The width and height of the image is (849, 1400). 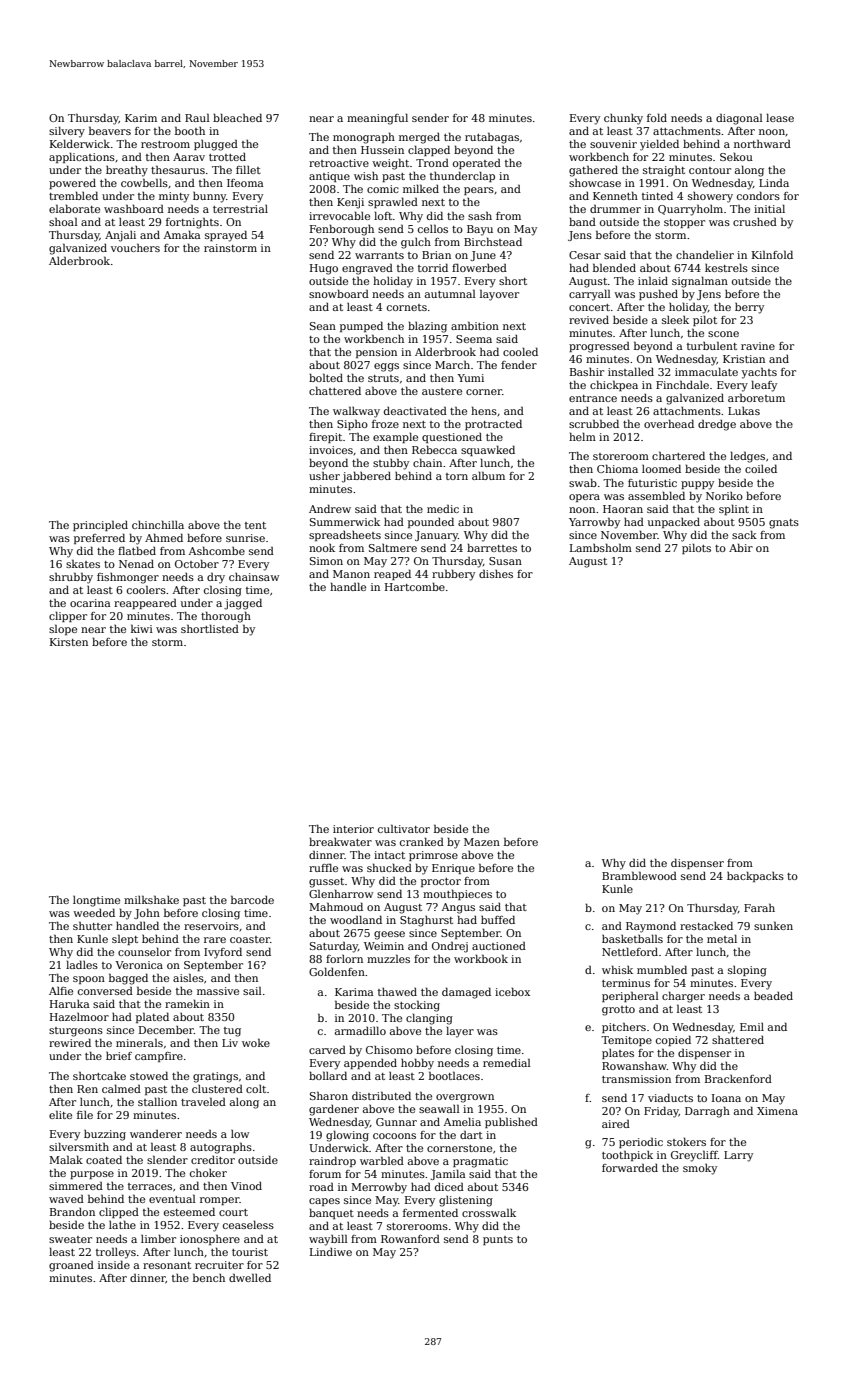 I want to click on Raul, so click(x=197, y=117).
